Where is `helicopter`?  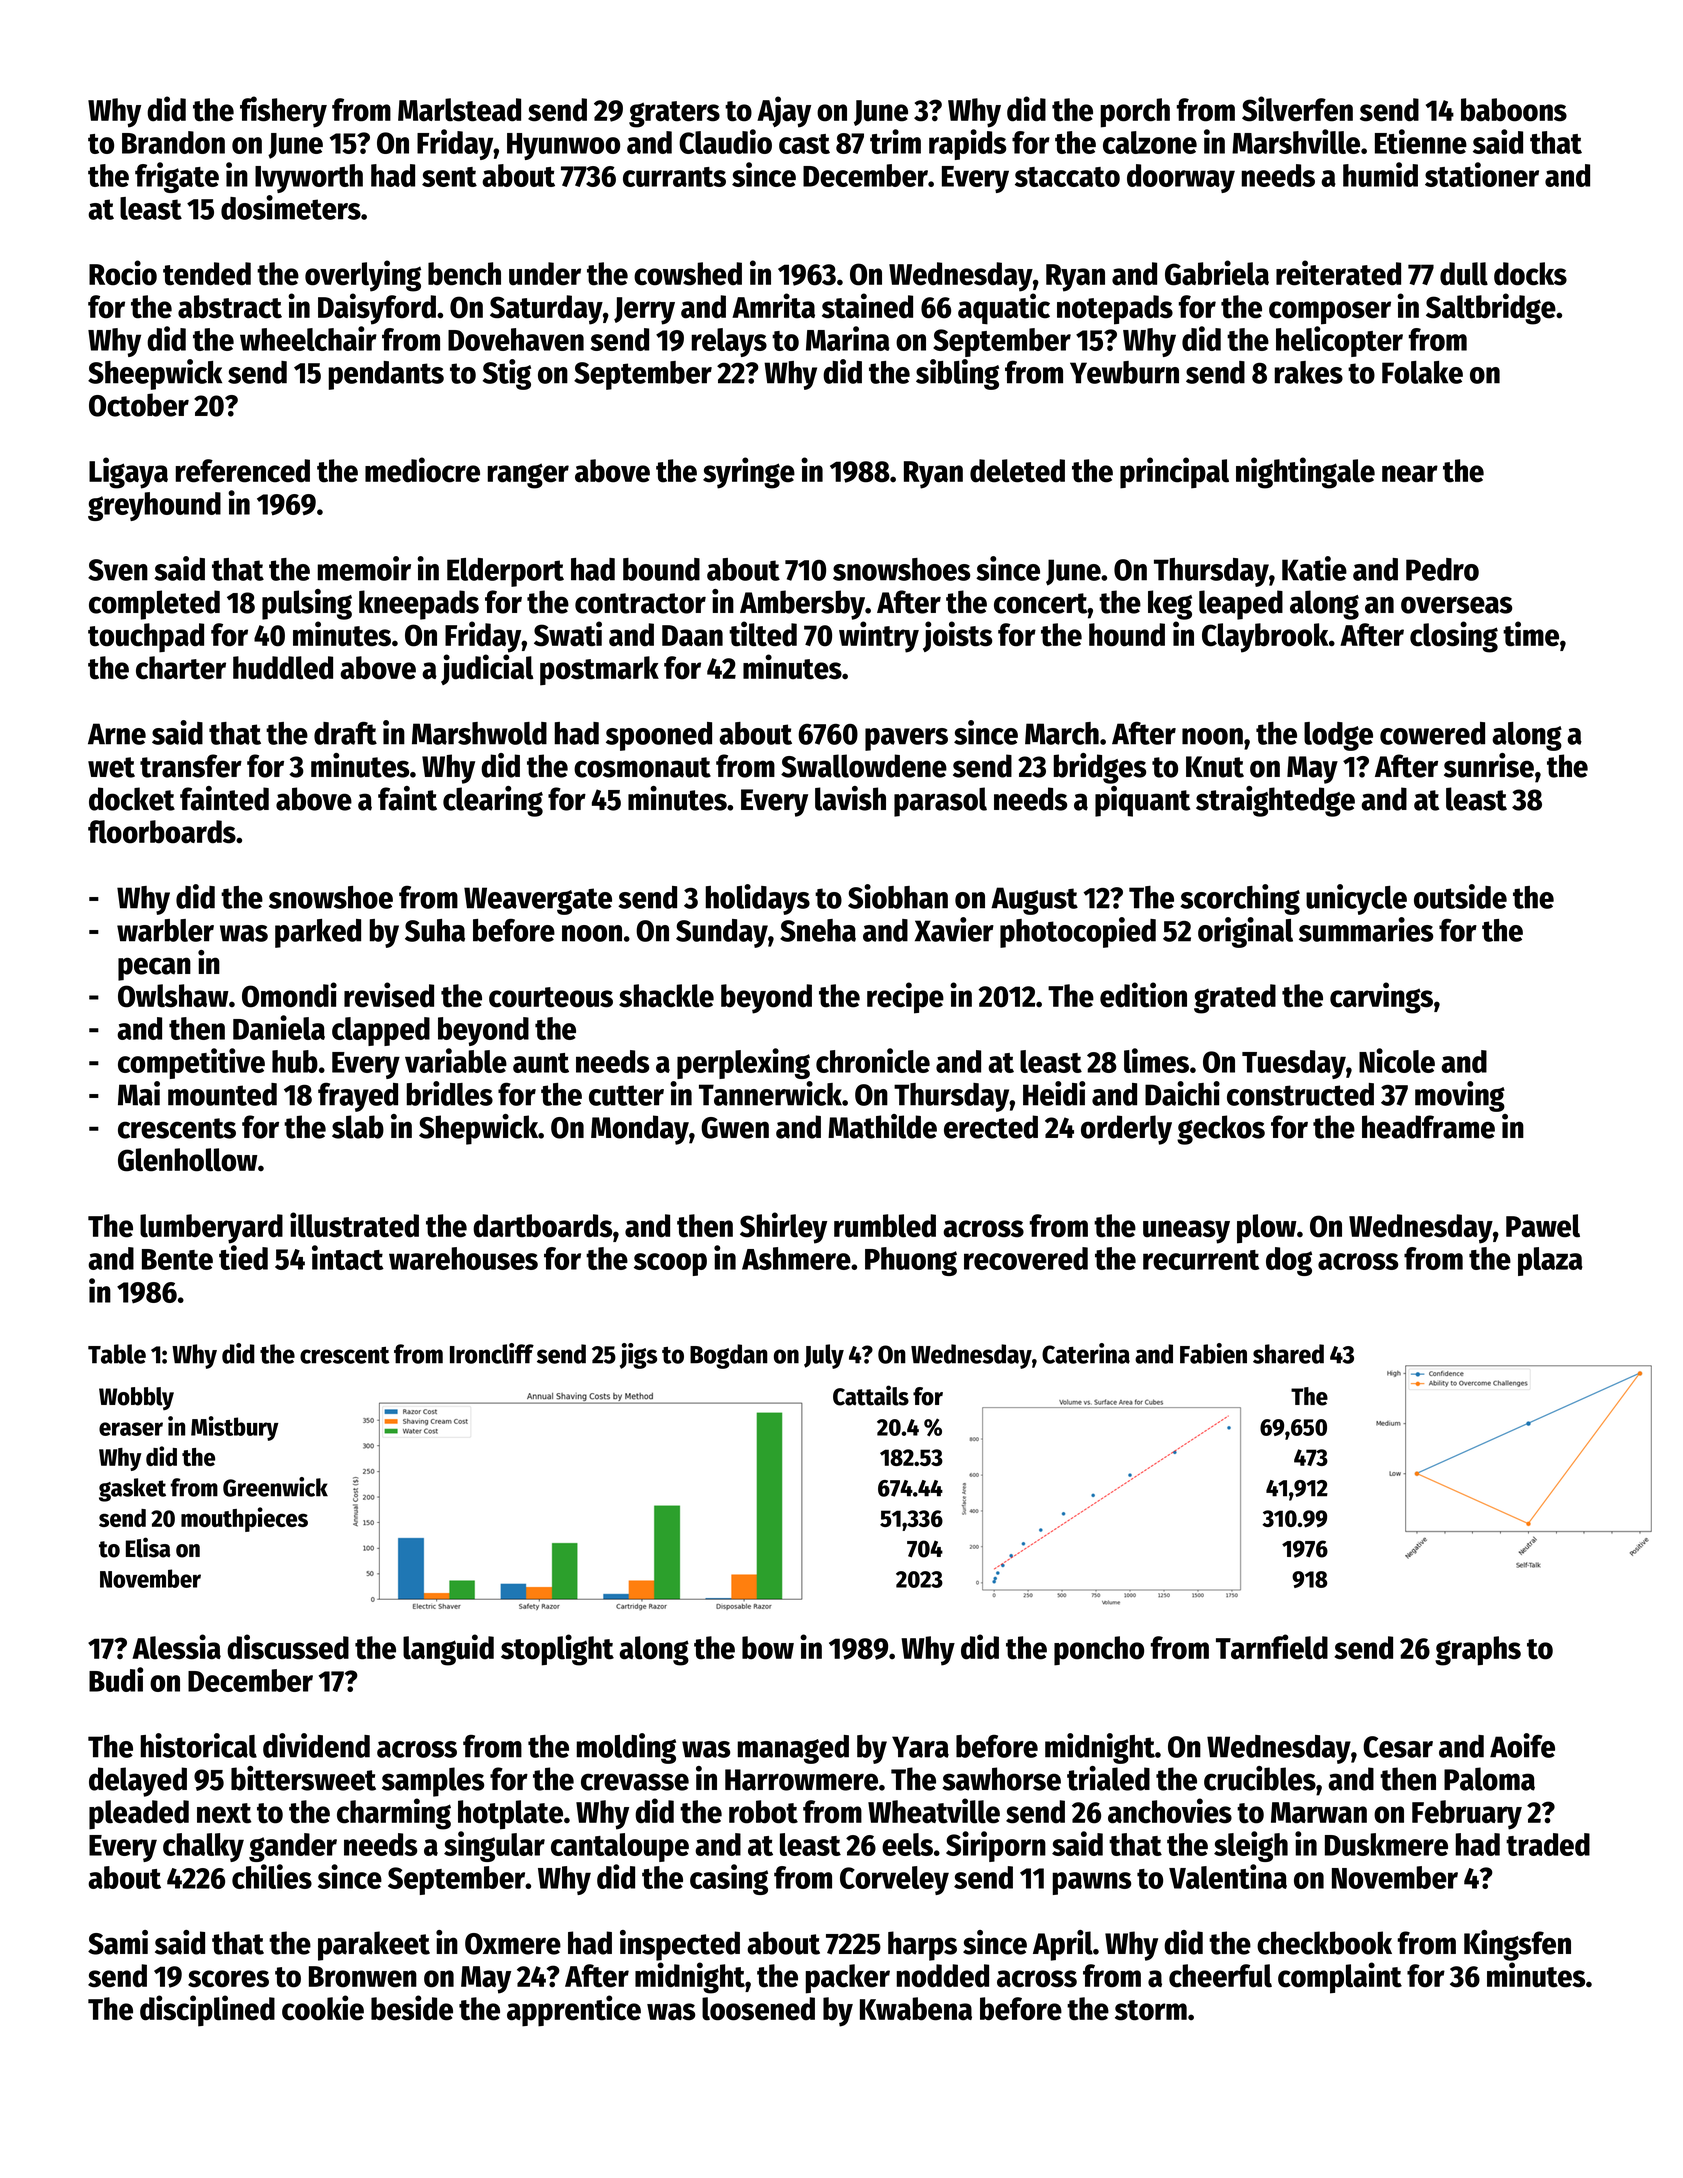
helicopter is located at coordinates (1339, 341).
